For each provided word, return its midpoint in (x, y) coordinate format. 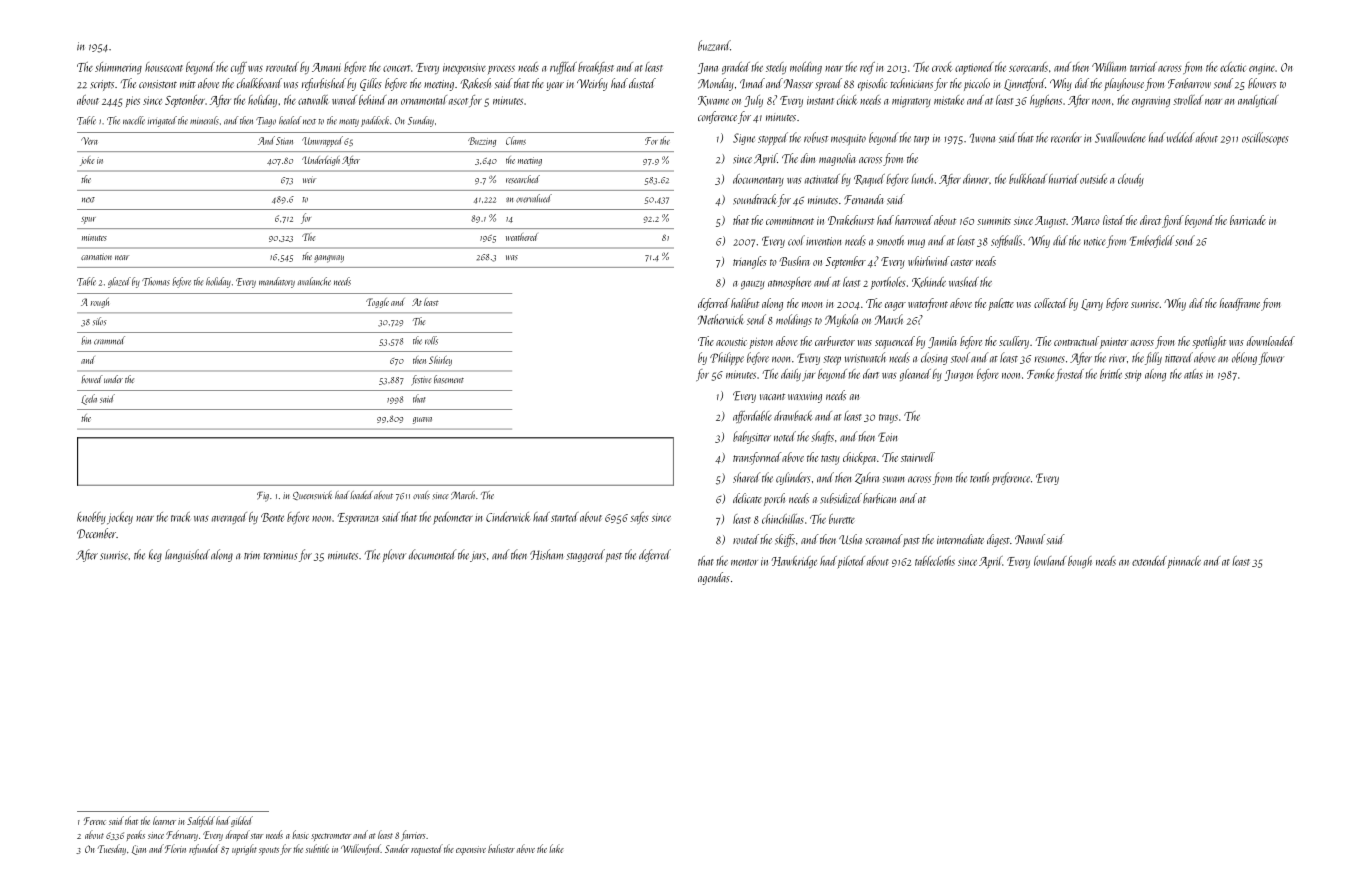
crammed (109, 340)
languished (187, 555)
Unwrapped (322, 141)
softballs (1006, 241)
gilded (242, 821)
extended (1149, 561)
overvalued (534, 198)
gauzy (753, 285)
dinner (976, 179)
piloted (851, 562)
